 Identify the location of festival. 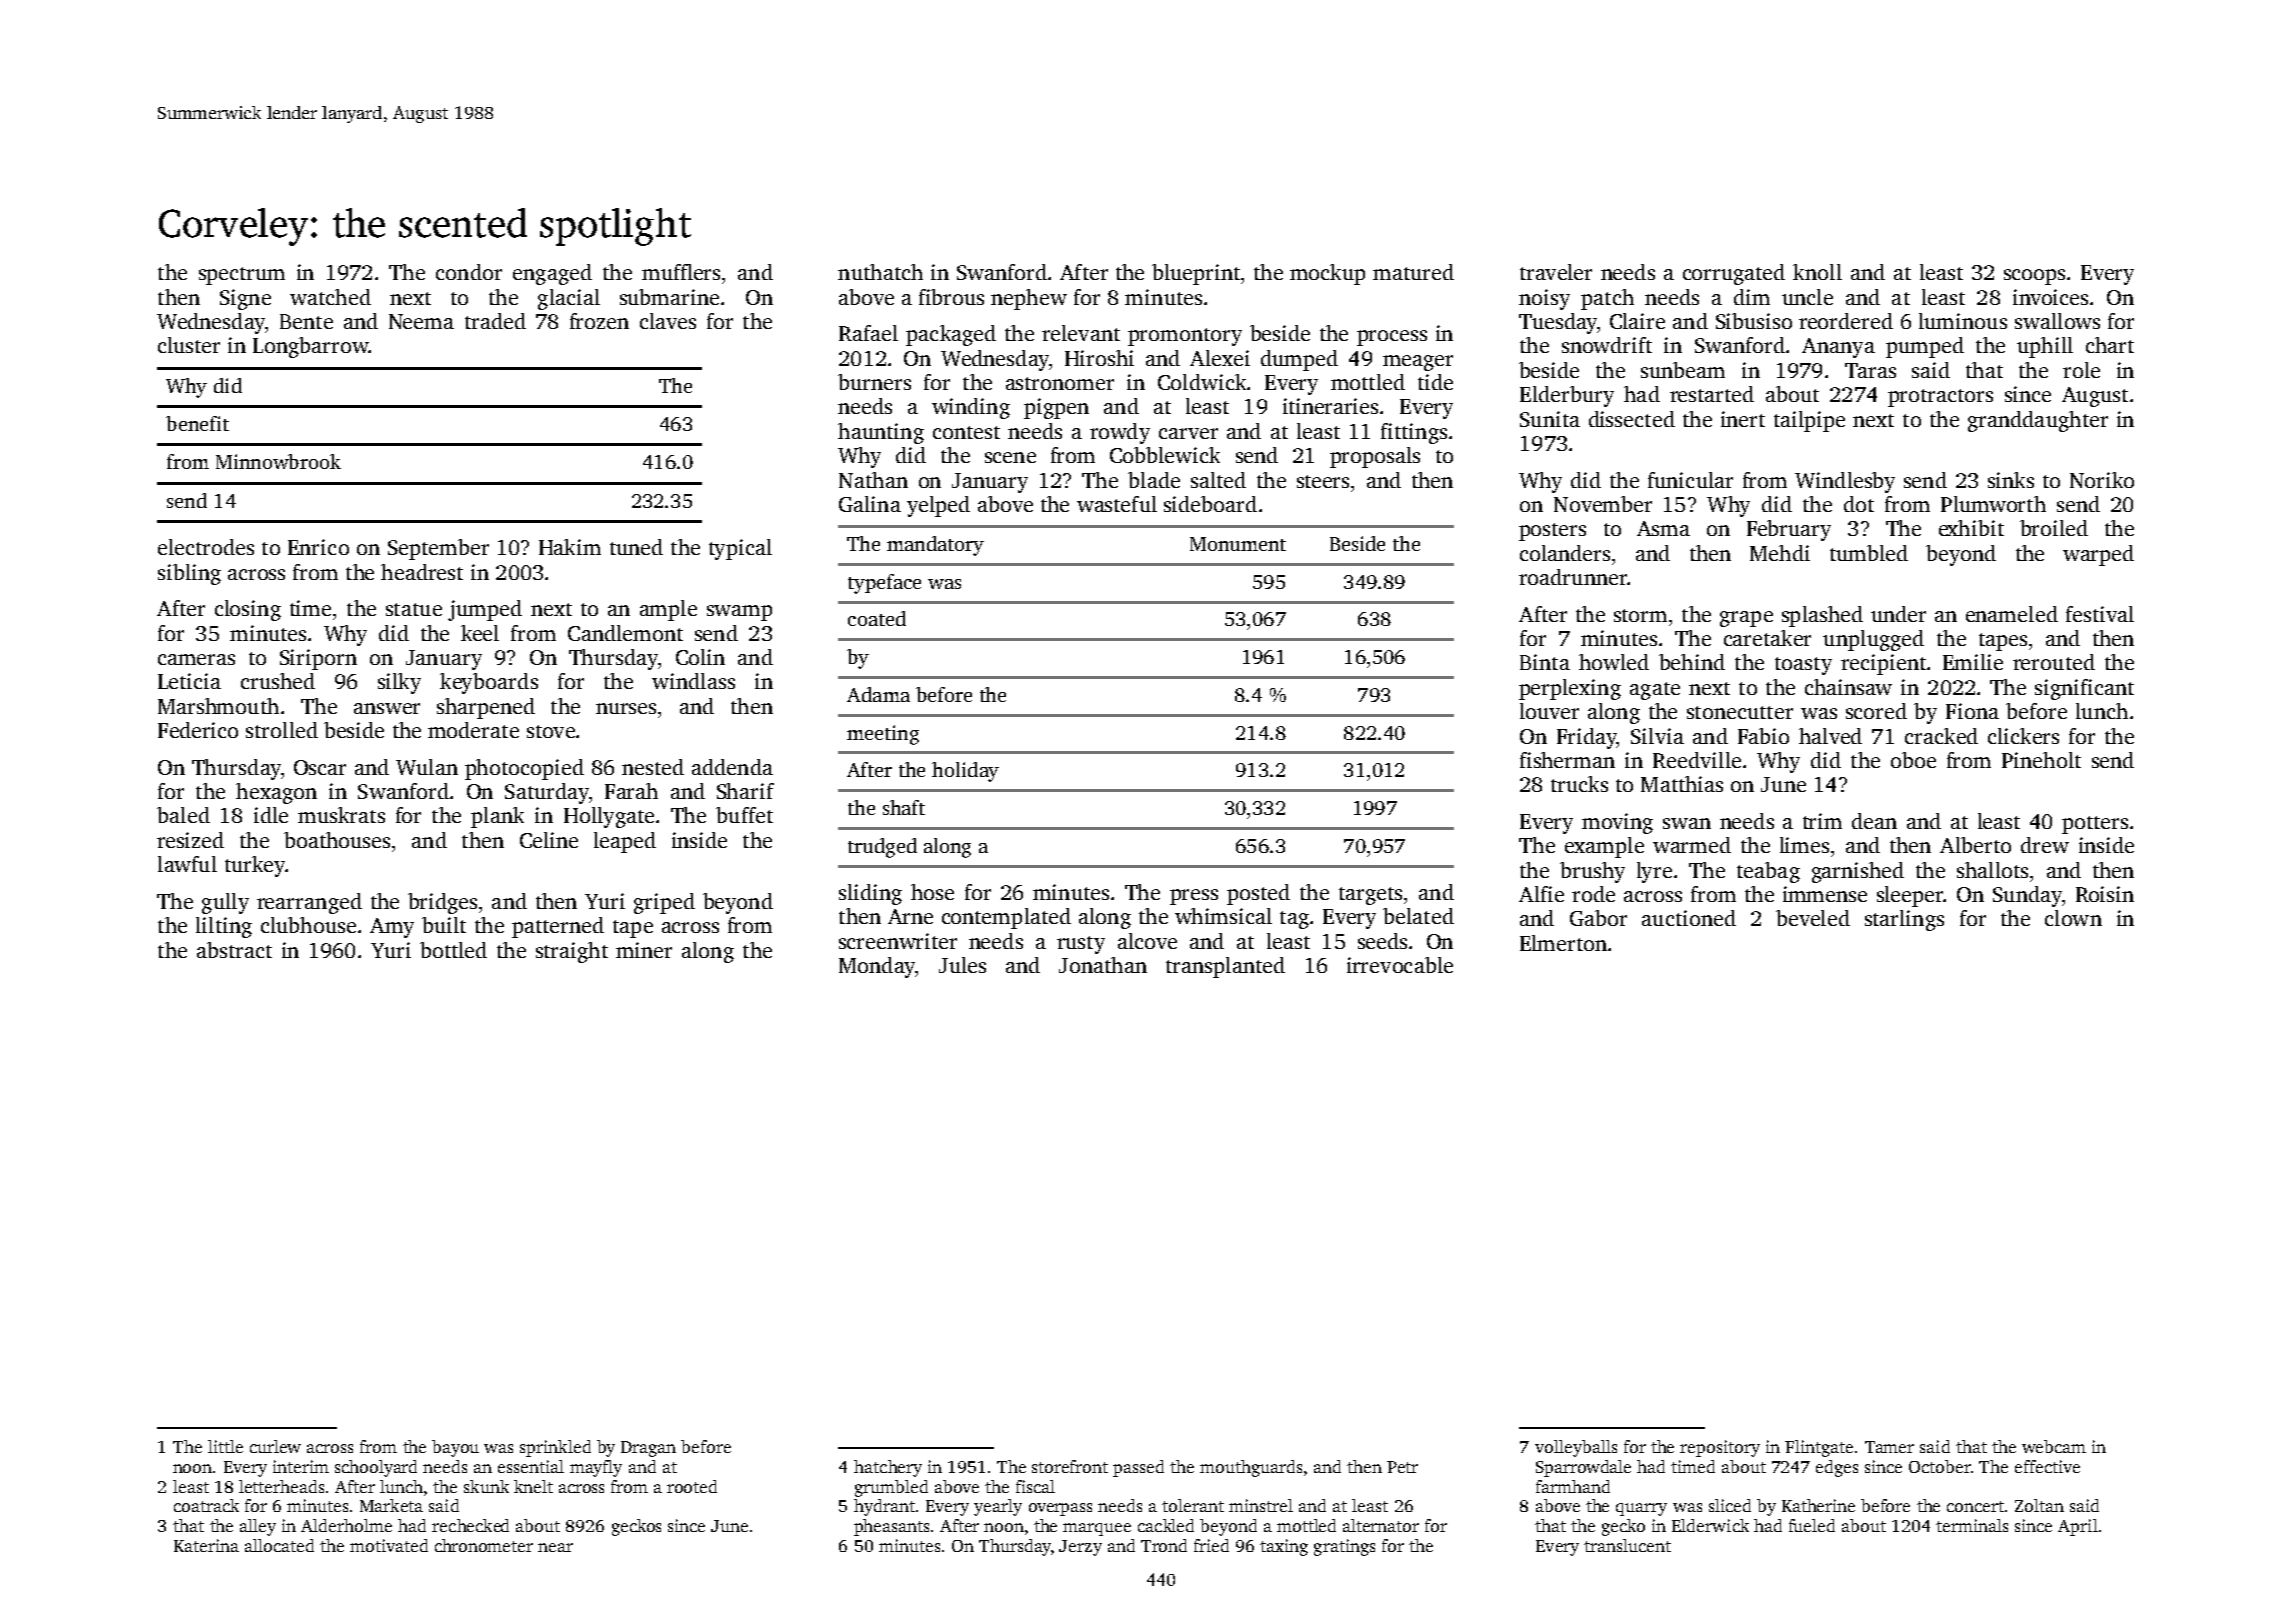
(2100, 614).
